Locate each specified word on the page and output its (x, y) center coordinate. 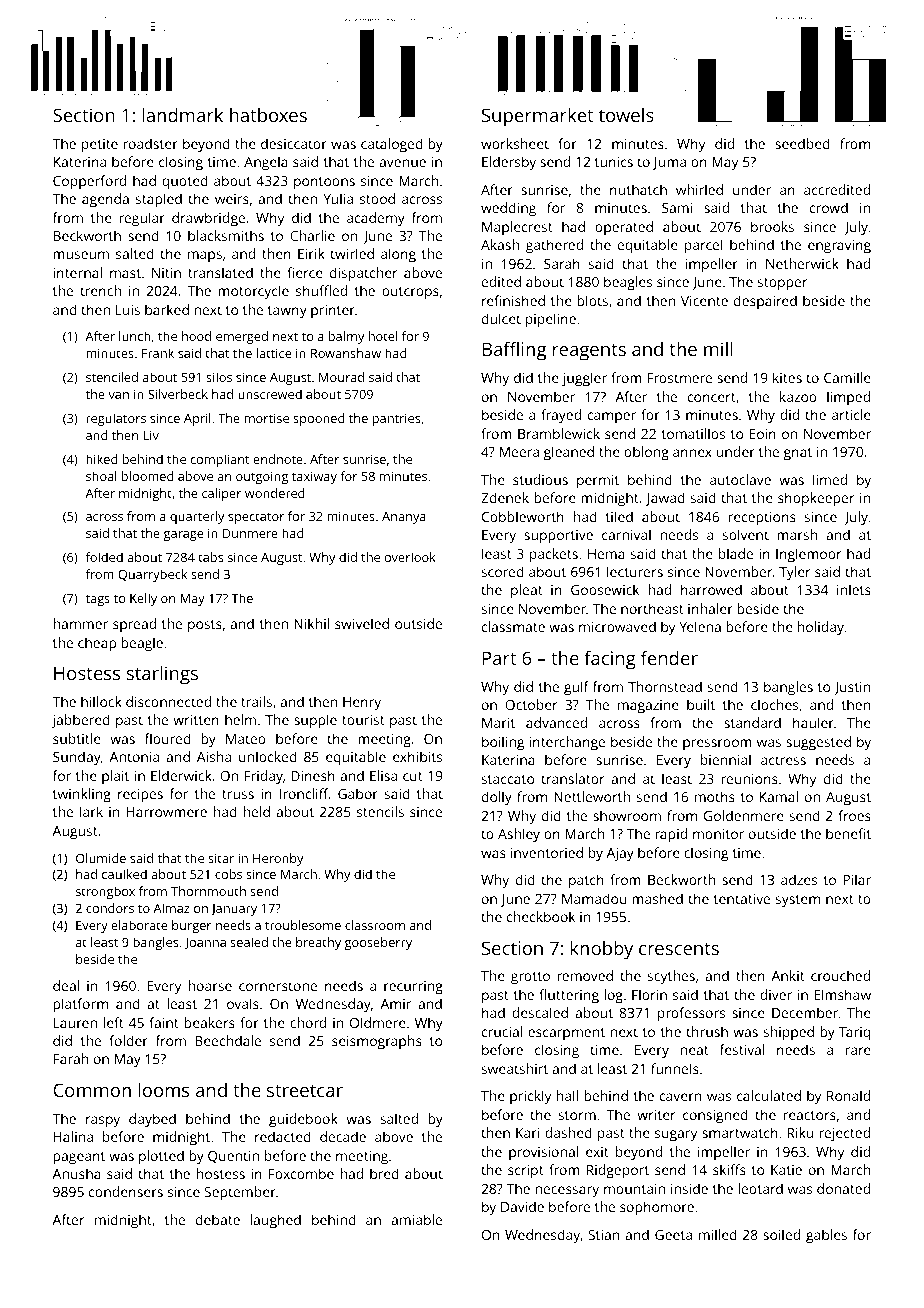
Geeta (673, 1235)
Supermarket (537, 117)
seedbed (802, 143)
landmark (182, 115)
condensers (126, 1191)
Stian (604, 1235)
